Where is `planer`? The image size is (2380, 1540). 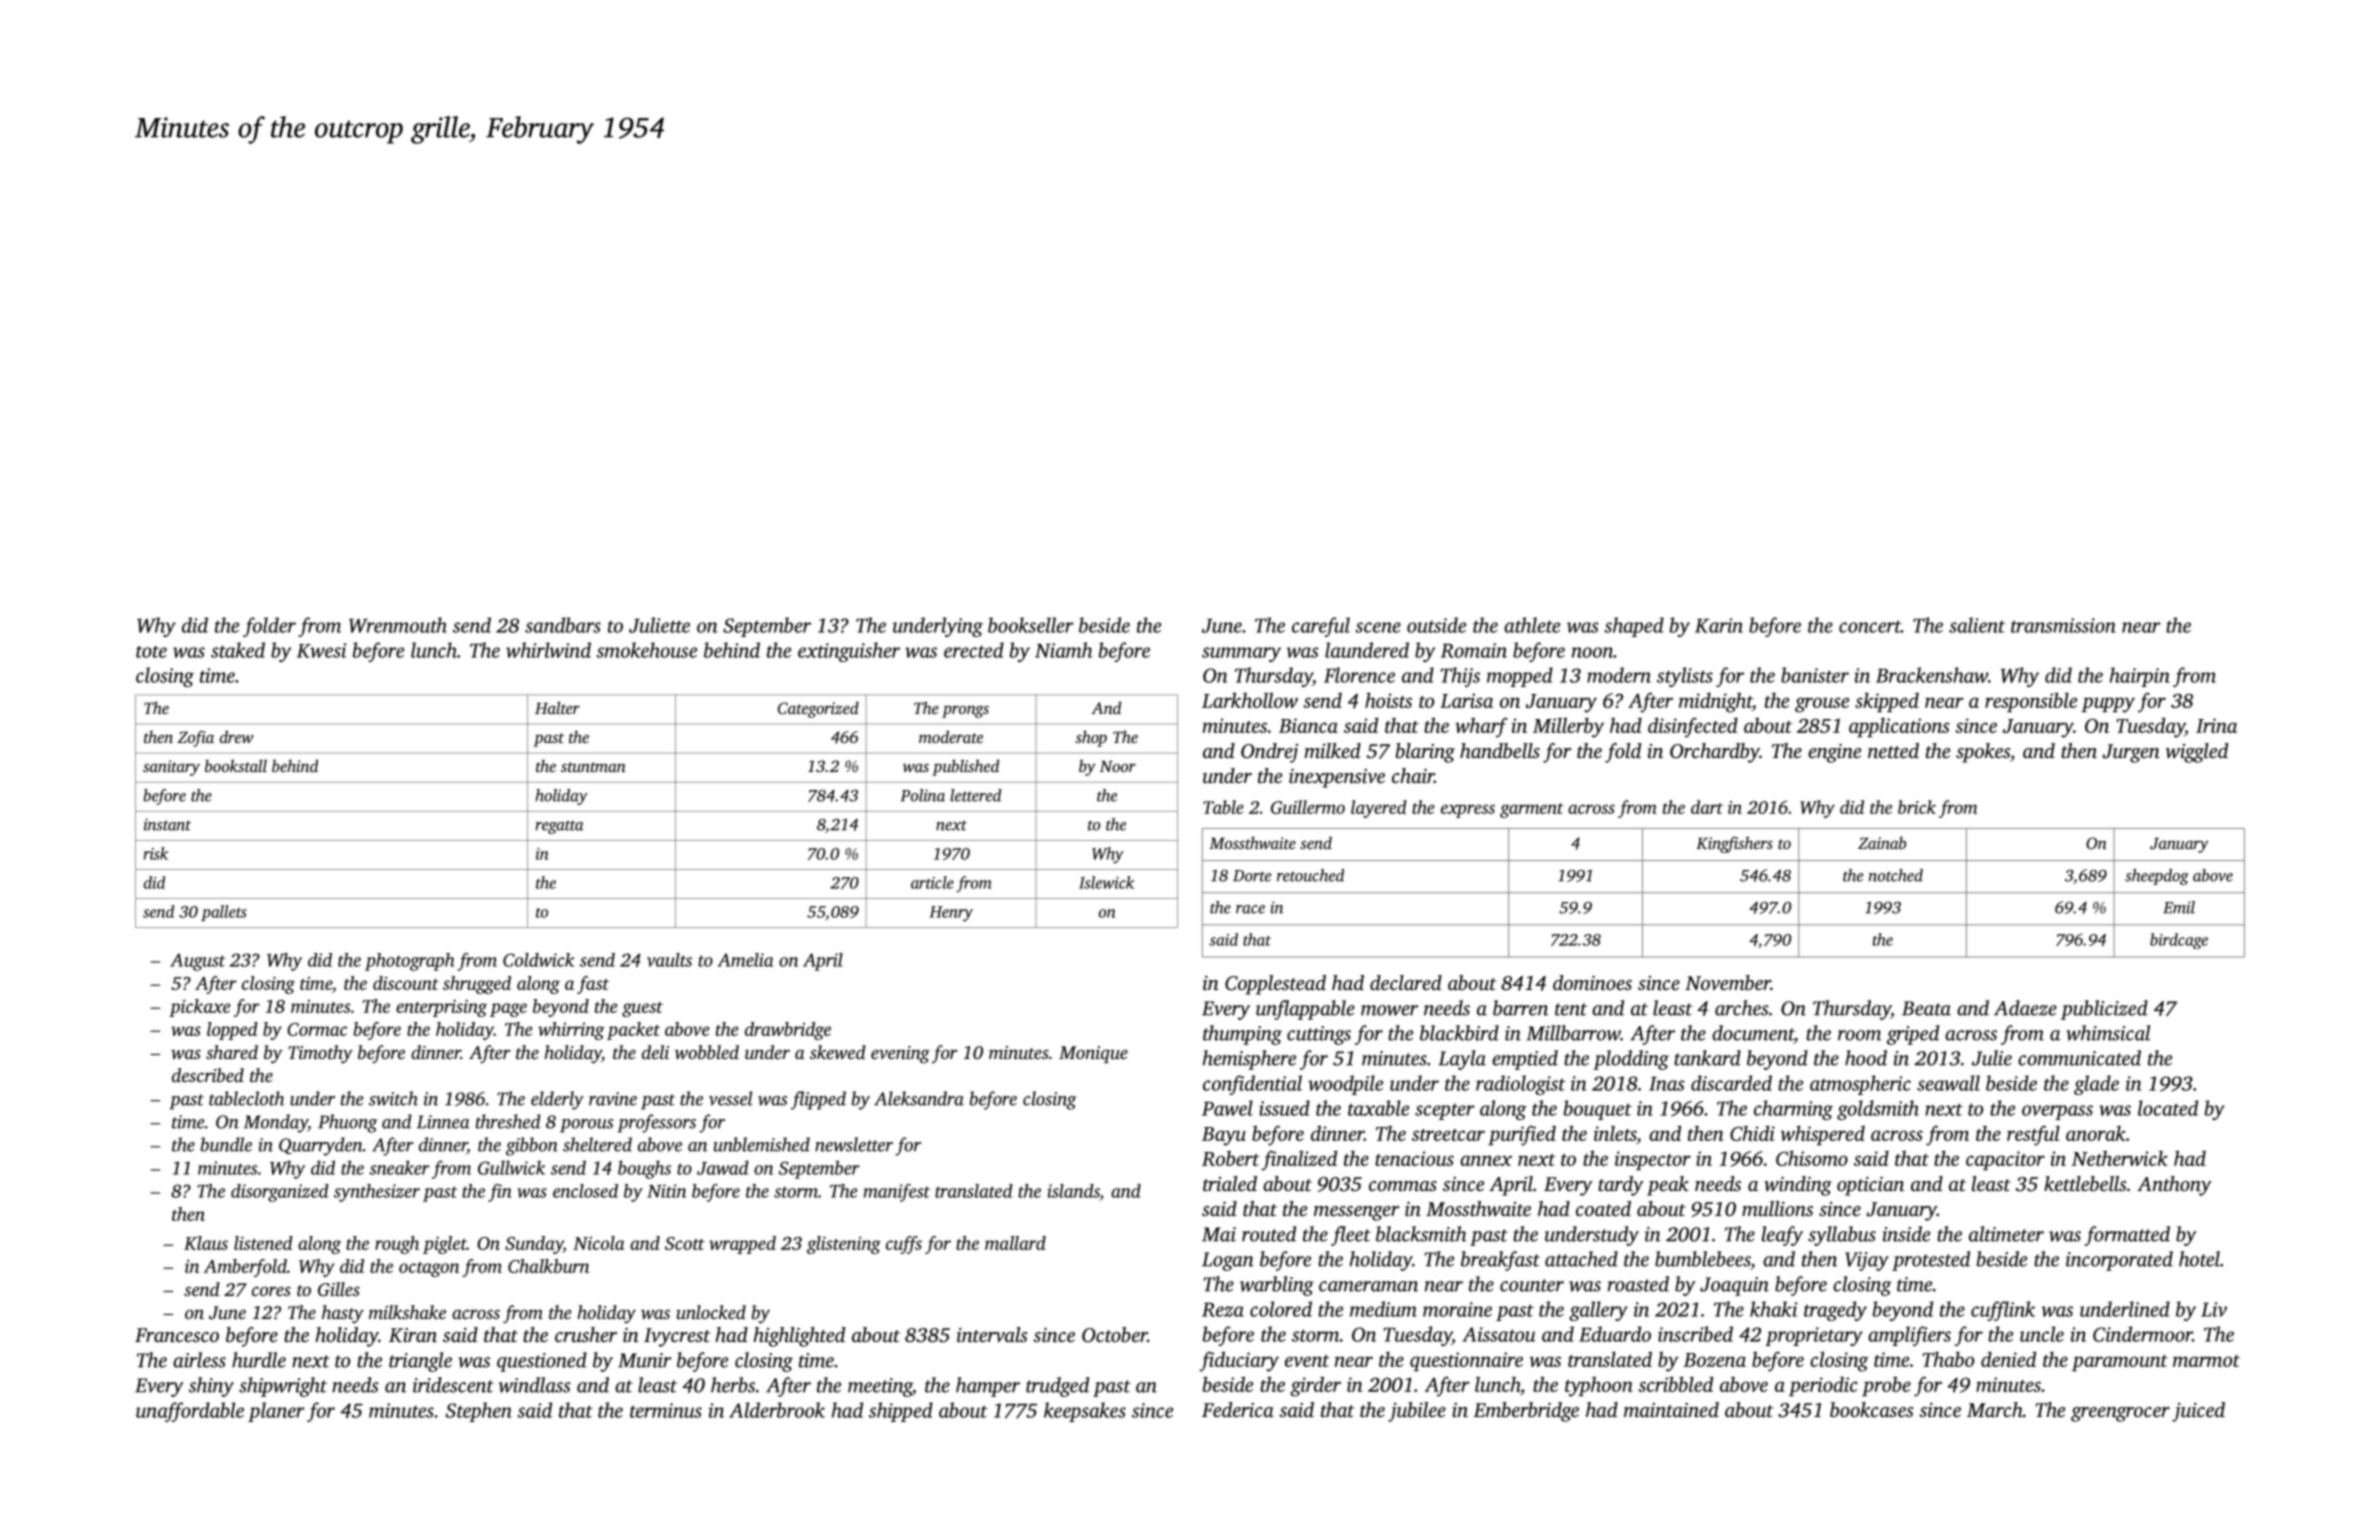 planer is located at coordinates (276, 1412).
